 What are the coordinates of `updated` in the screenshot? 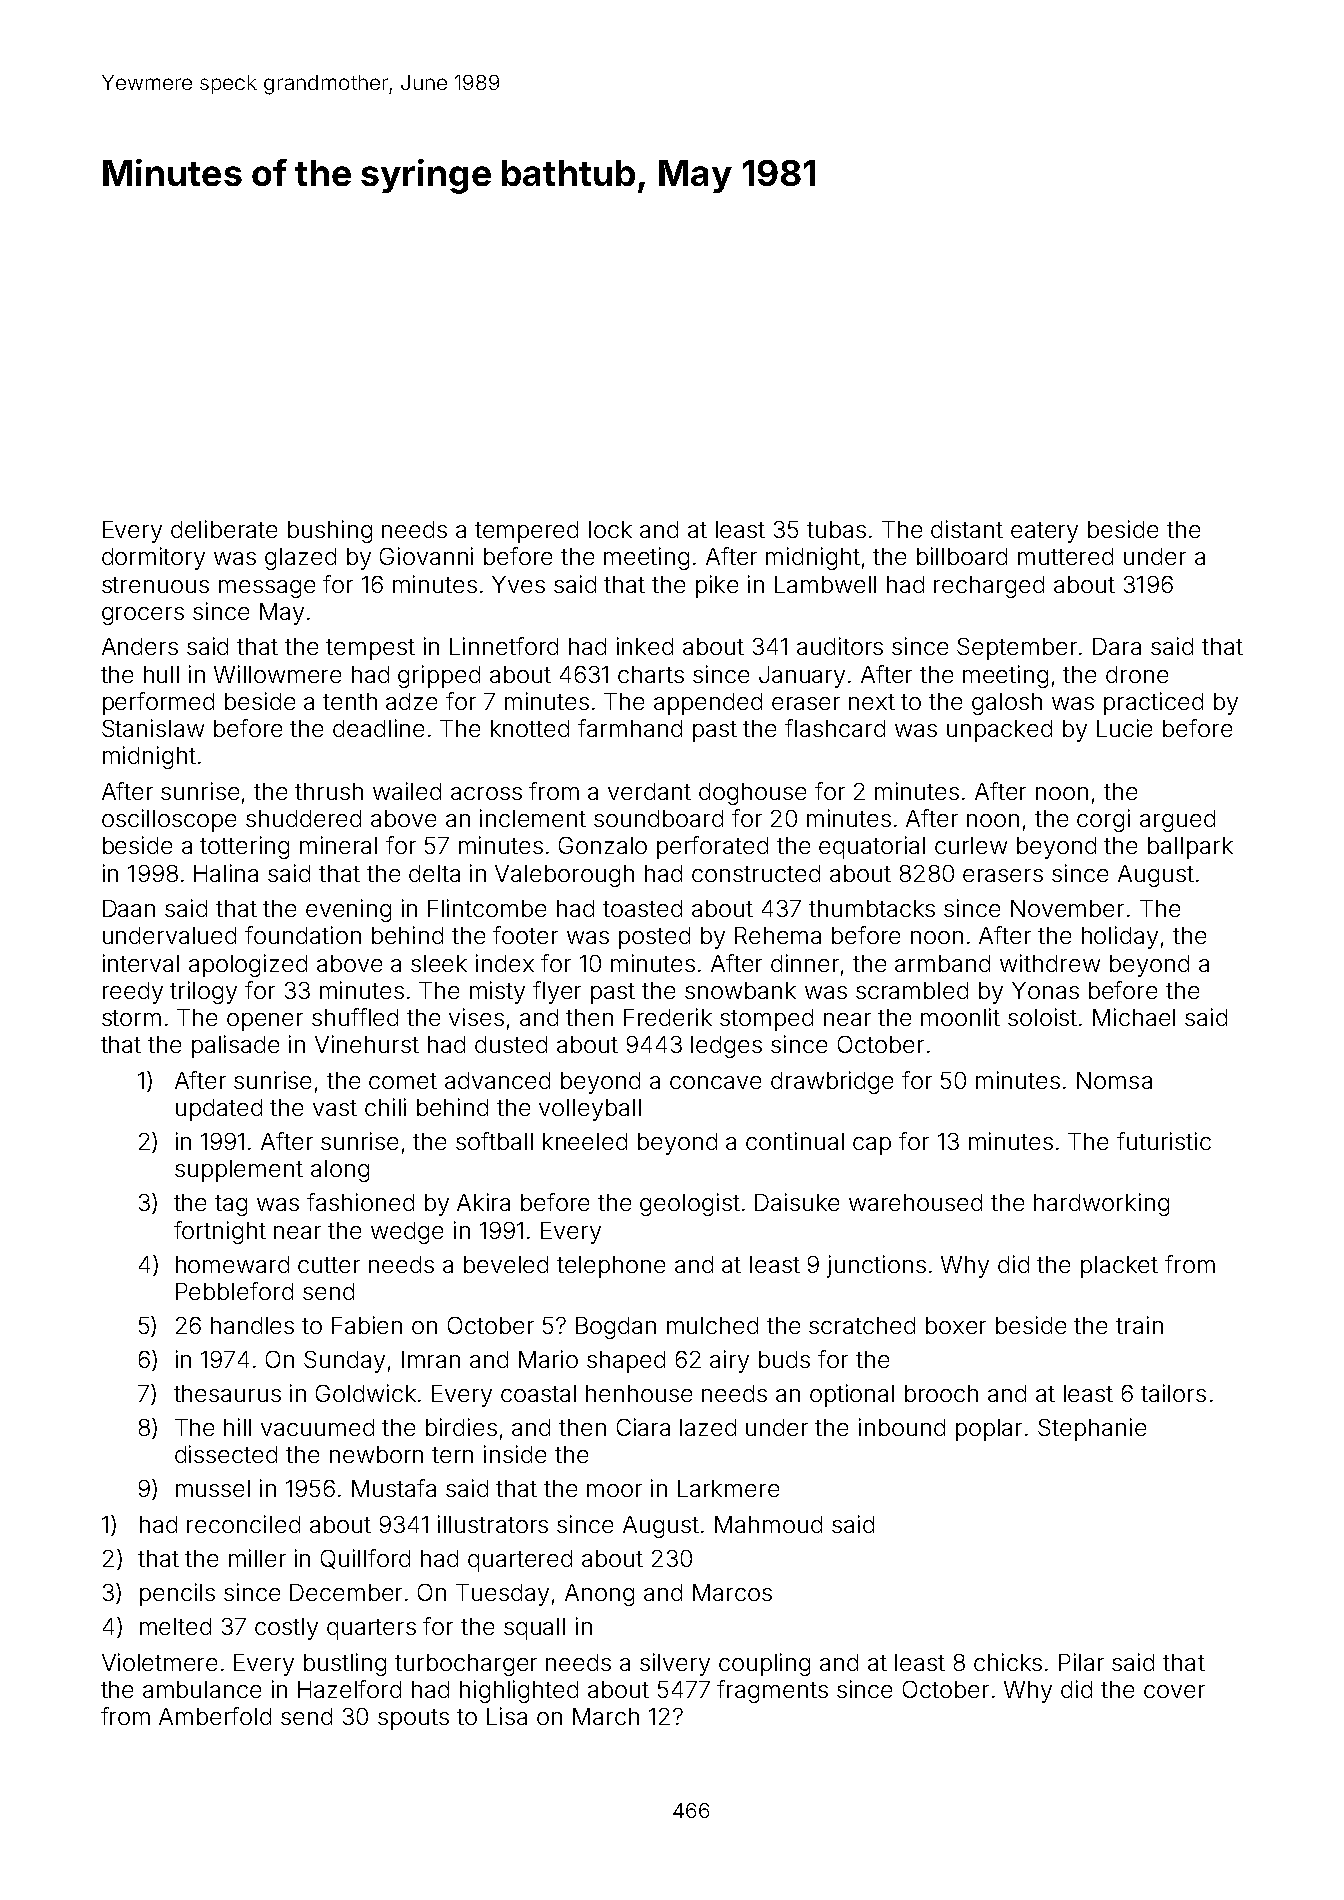 It's located at (219, 1110).
